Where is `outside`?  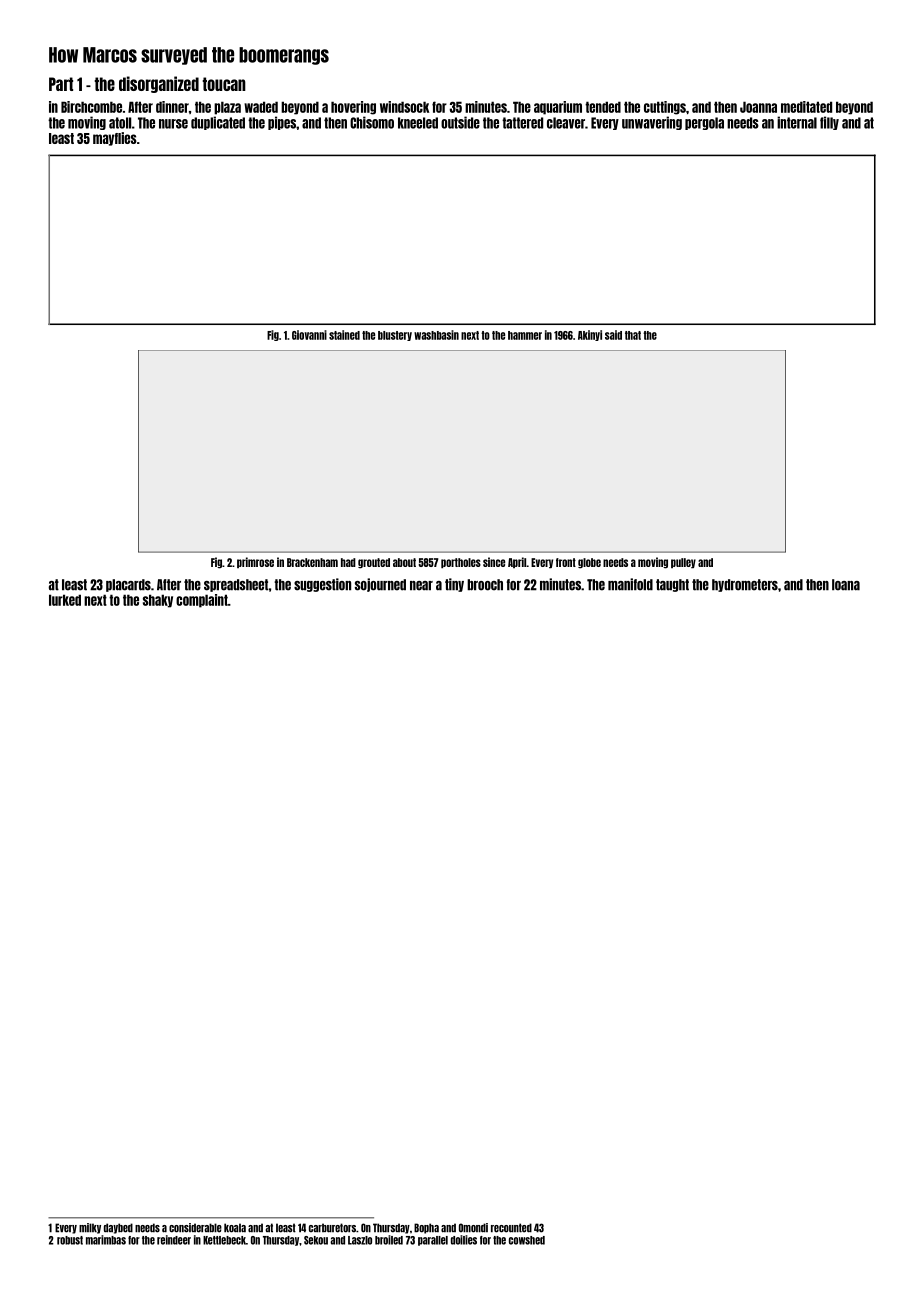
outside is located at coordinates (460, 122).
